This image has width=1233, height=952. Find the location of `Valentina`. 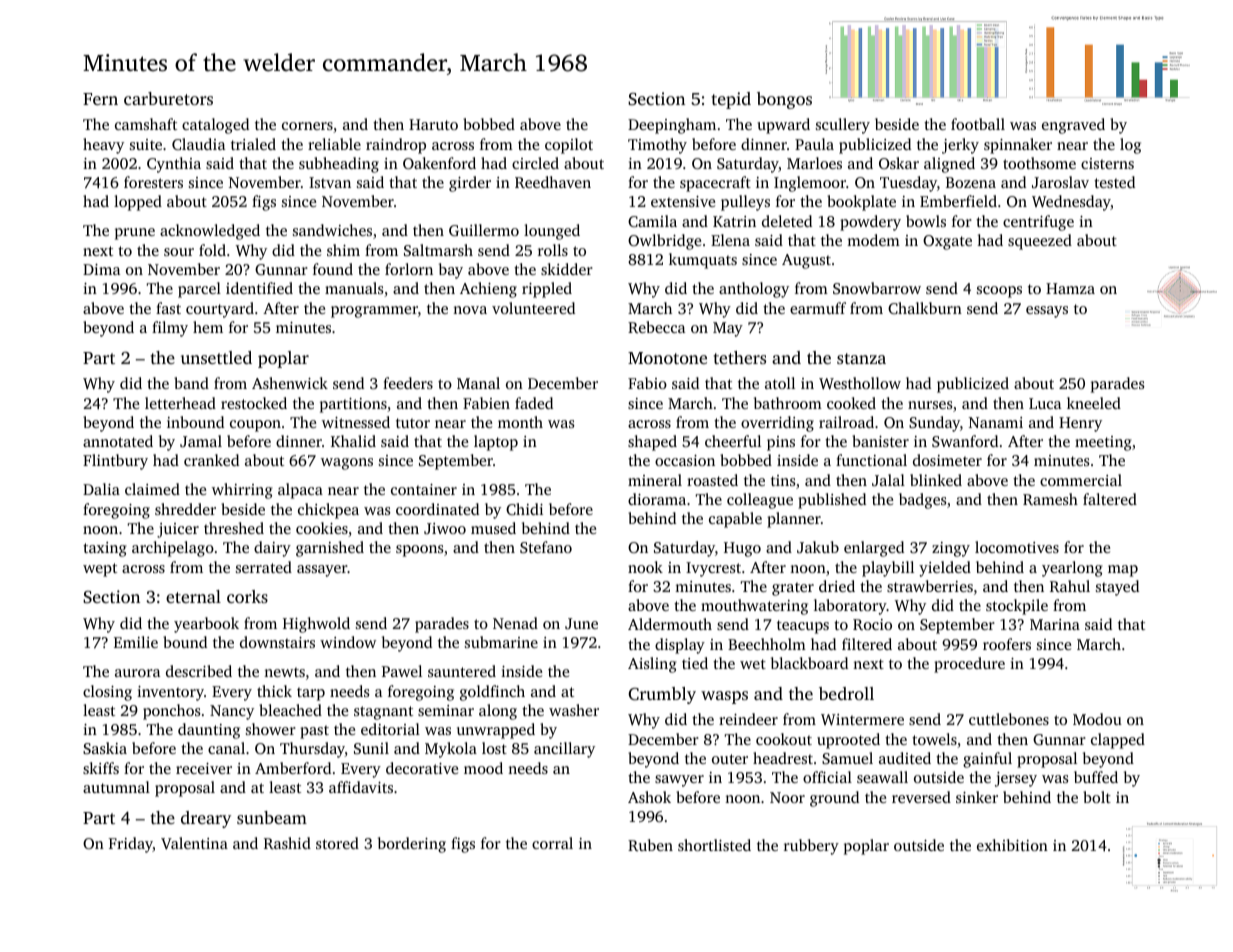

Valentina is located at coordinates (194, 843).
